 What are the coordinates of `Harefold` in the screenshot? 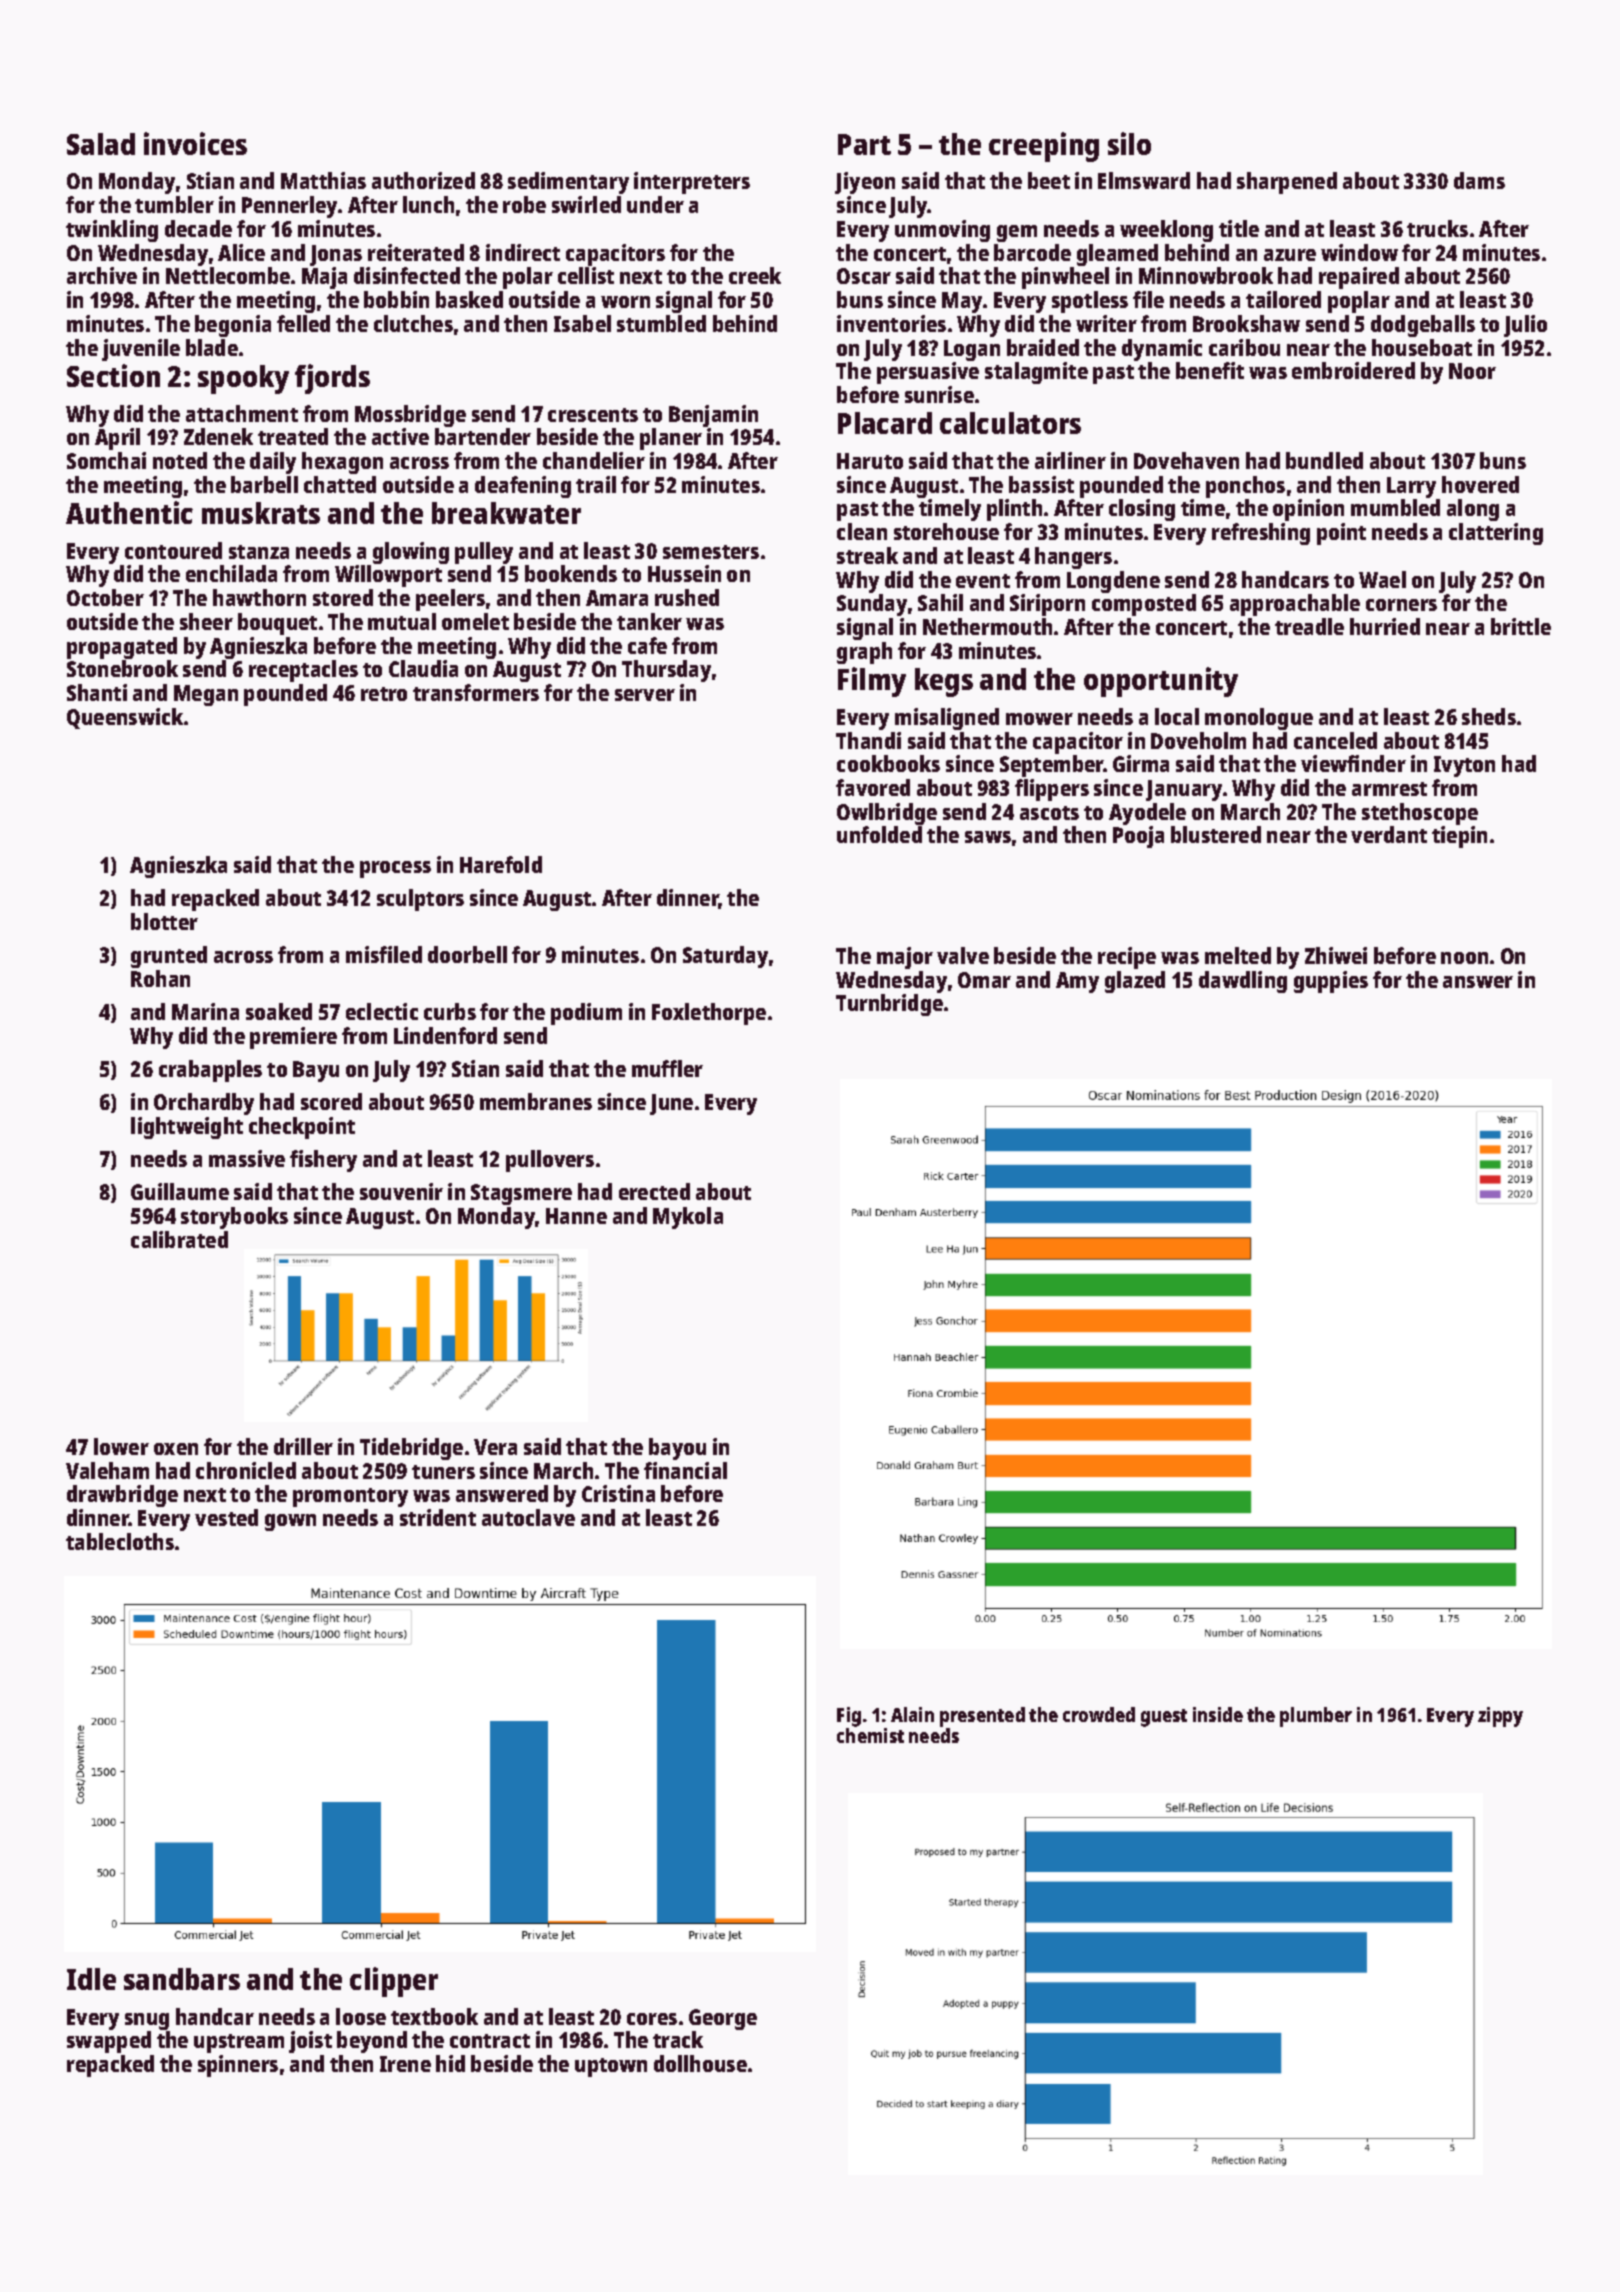 It's located at (501, 864).
